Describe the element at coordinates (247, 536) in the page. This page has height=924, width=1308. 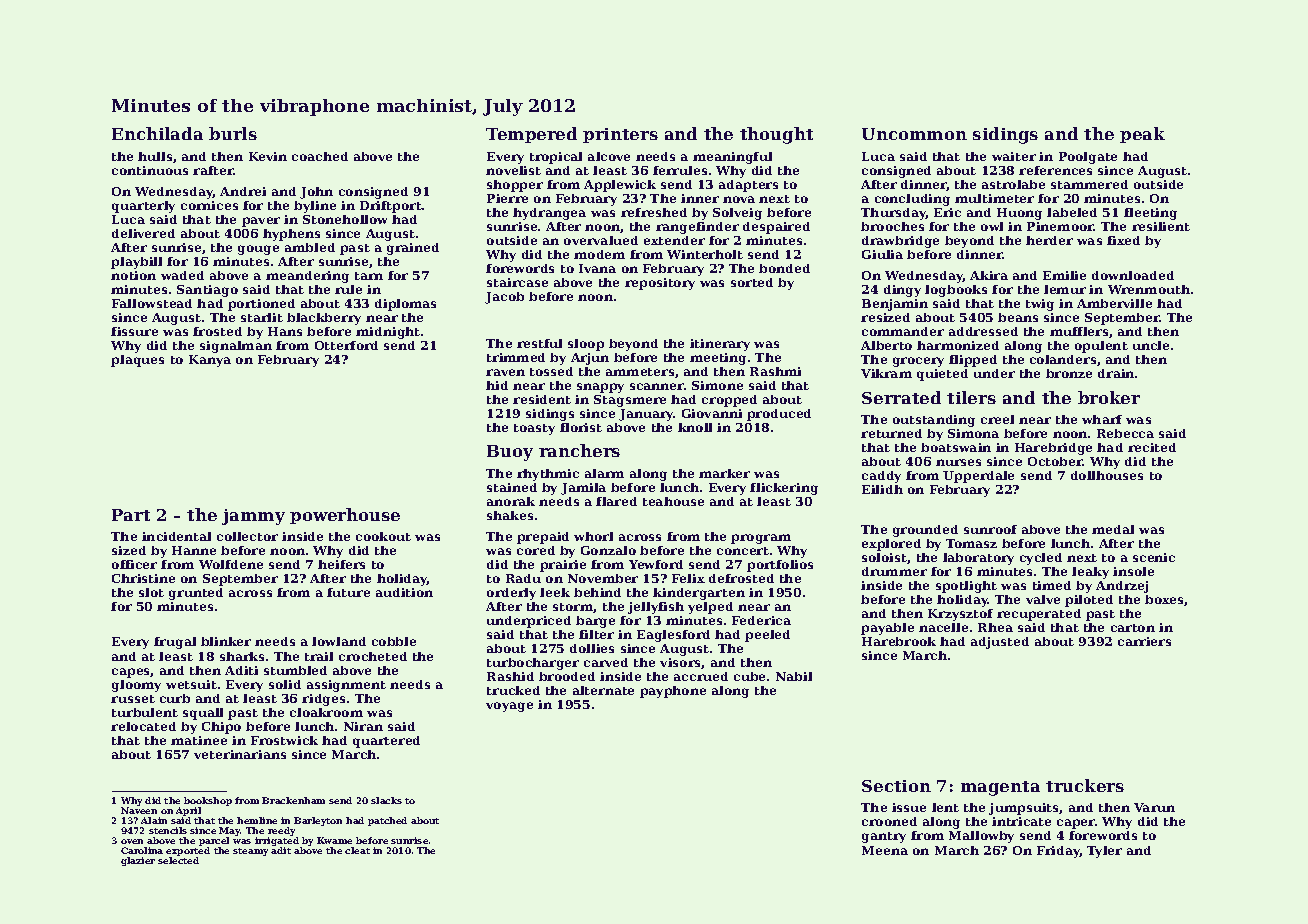
I see `collector` at that location.
